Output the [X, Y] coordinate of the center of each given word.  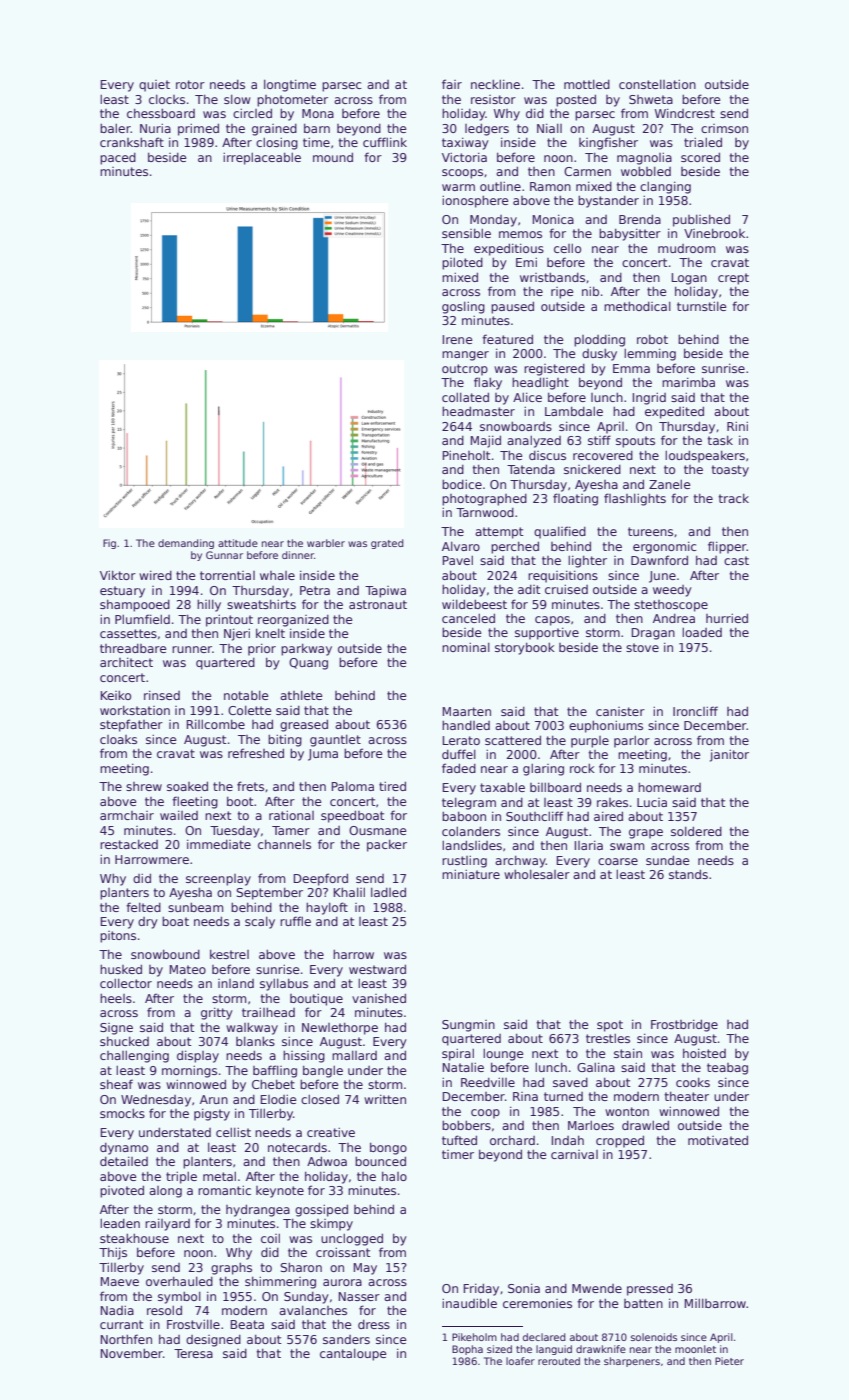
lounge [503, 1054]
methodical [637, 306]
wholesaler [537, 874]
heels [116, 998]
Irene [457, 339]
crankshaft [132, 142]
